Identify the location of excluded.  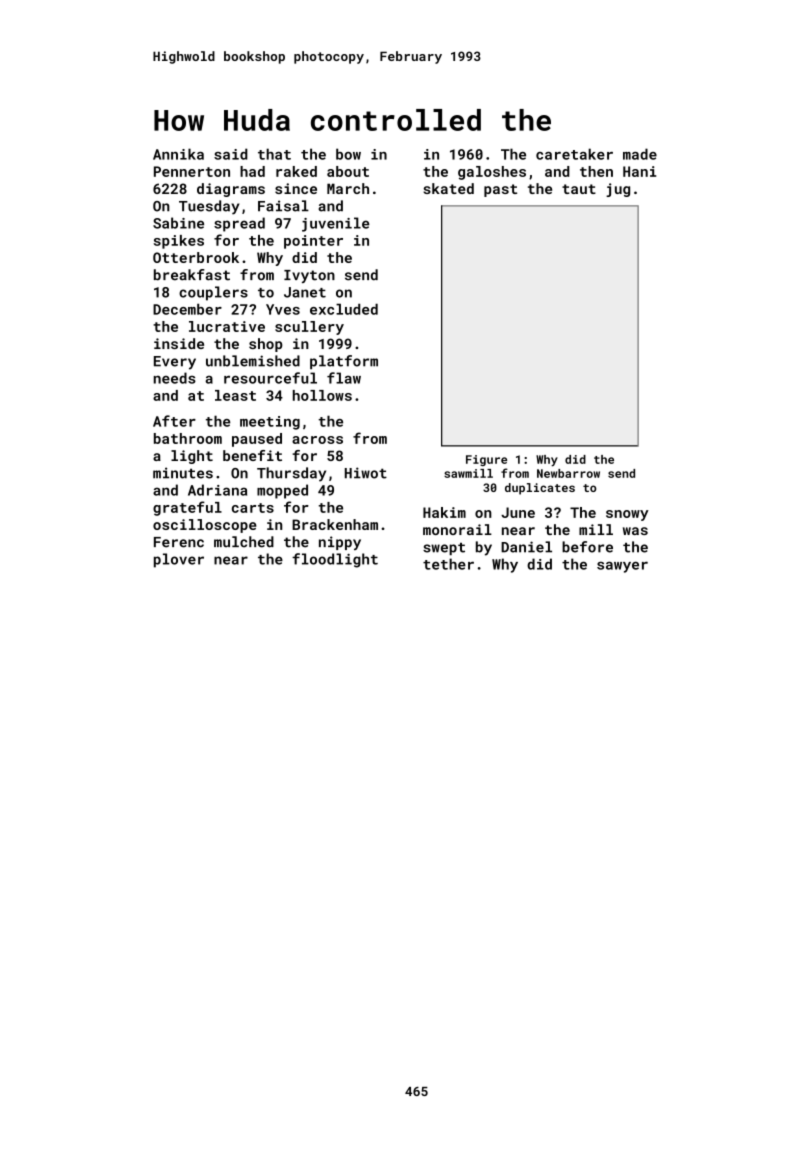
(344, 309).
